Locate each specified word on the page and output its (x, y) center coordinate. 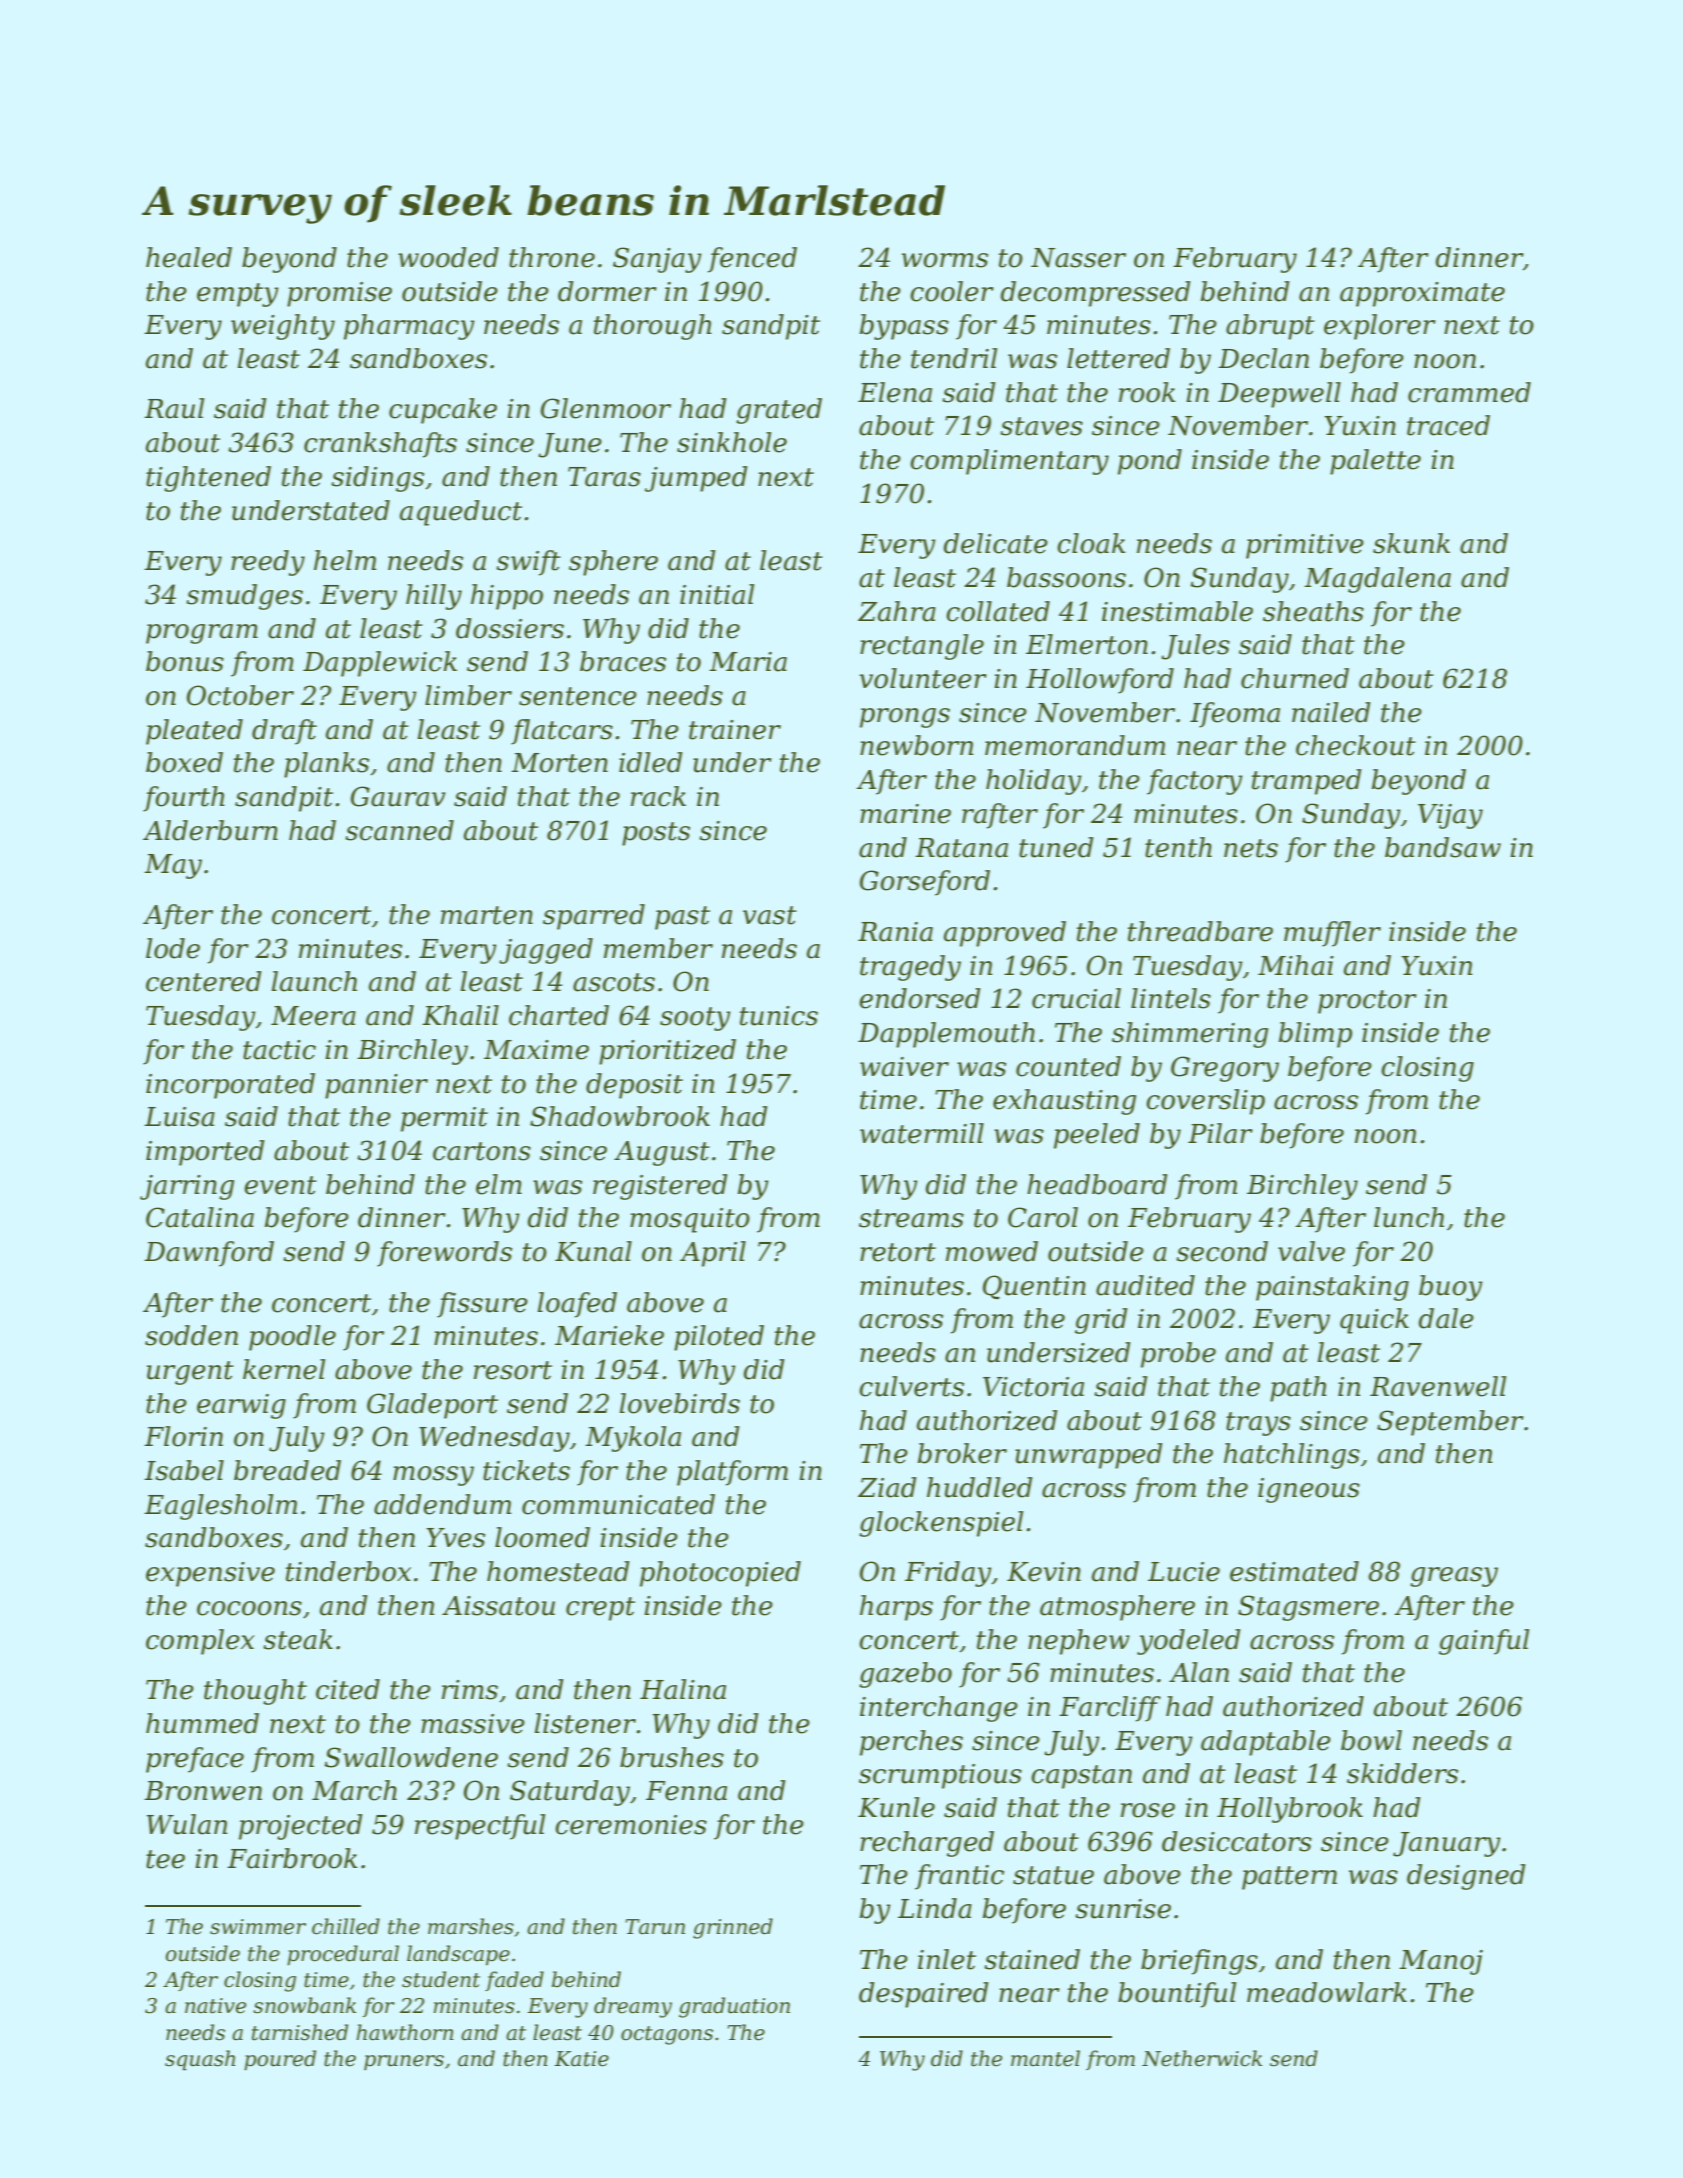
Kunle (896, 1807)
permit (444, 1119)
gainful (1484, 1642)
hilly (434, 597)
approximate (1422, 294)
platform (732, 1473)
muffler (1332, 934)
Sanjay (657, 260)
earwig (241, 1406)
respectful (480, 1827)
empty (238, 295)
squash (200, 2060)
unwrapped (1089, 1456)
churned (1295, 678)
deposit (634, 1086)
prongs (905, 718)
